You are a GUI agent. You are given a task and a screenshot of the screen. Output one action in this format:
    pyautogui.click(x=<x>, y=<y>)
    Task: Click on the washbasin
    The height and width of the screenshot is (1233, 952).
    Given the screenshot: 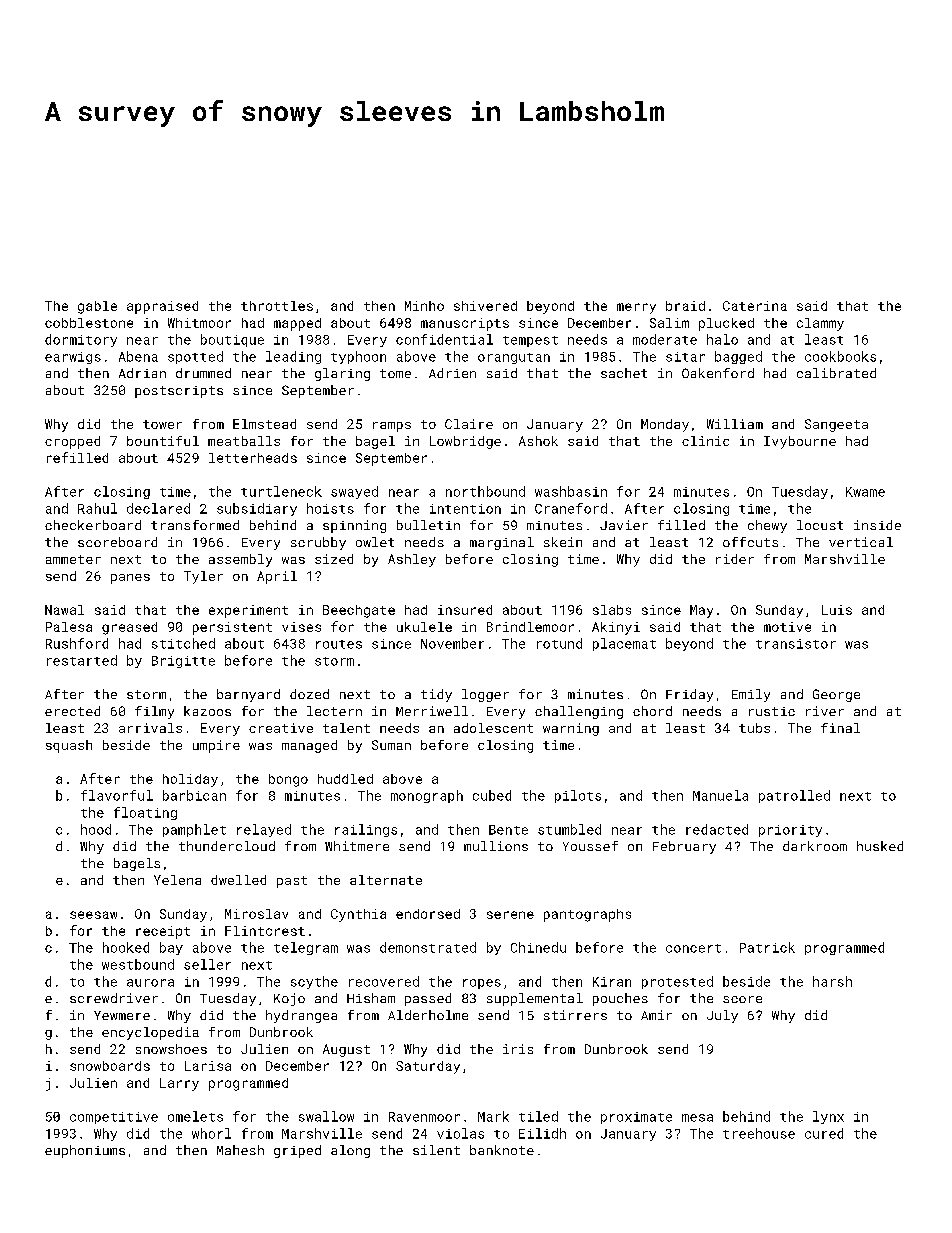 What is the action you would take?
    pyautogui.click(x=571, y=491)
